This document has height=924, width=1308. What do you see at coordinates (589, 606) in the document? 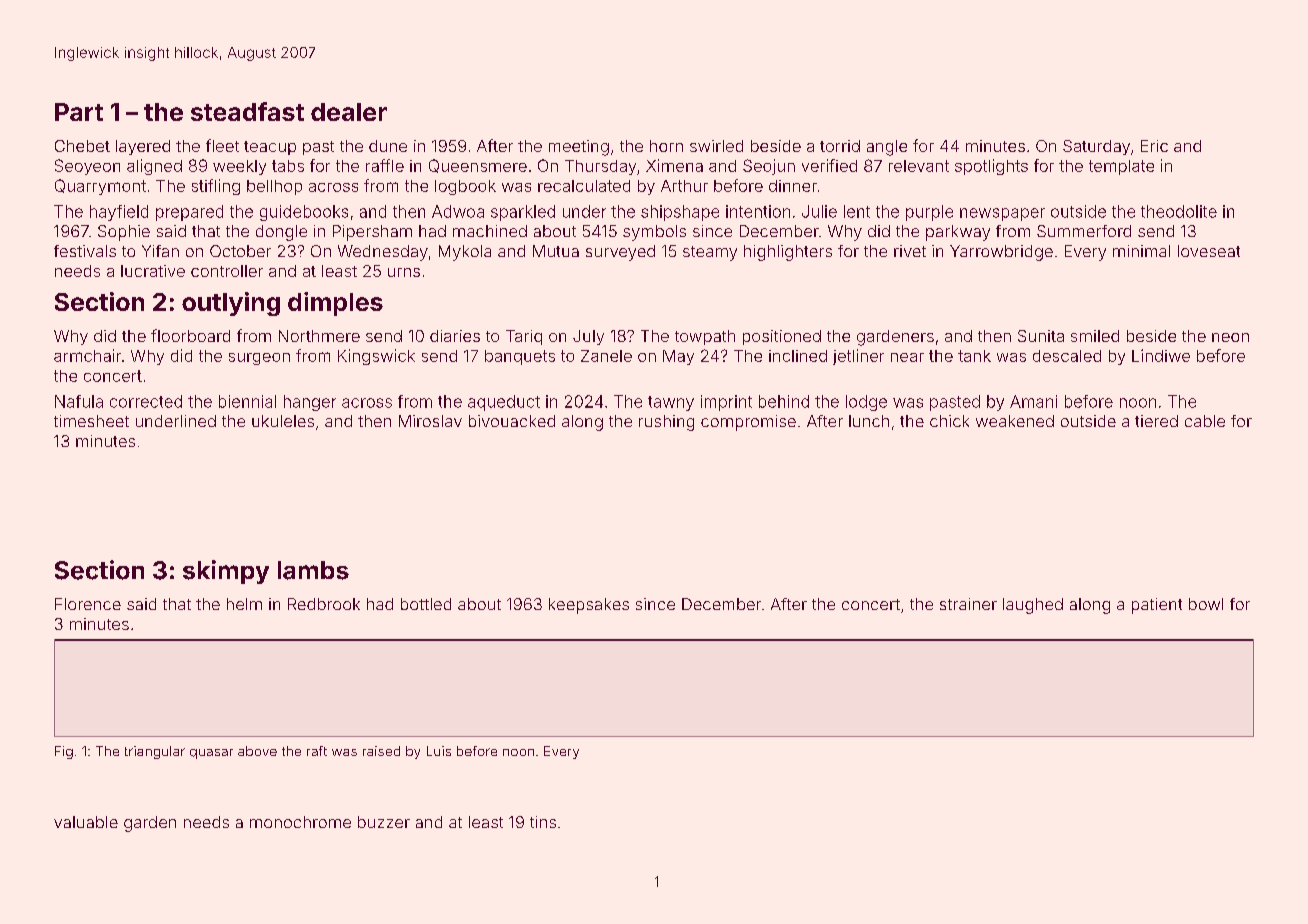
I see `keepsakes` at bounding box center [589, 606].
